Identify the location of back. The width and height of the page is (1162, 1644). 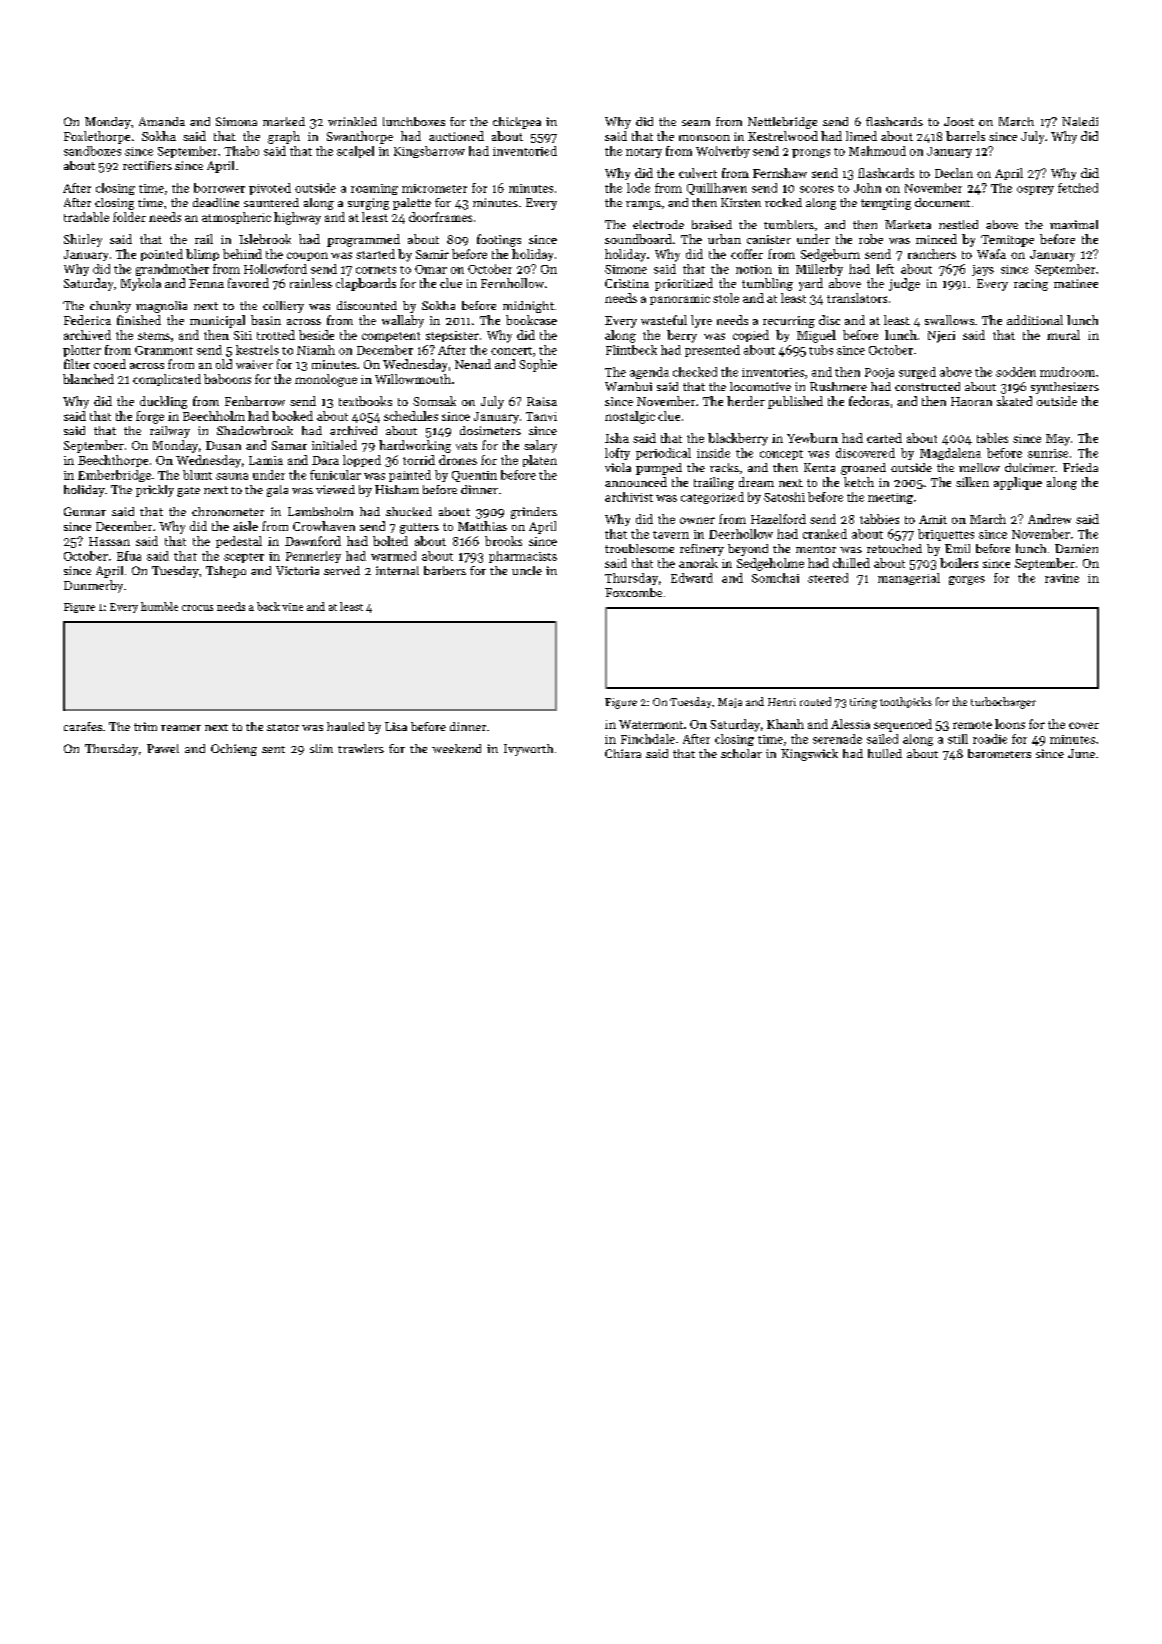
(268, 606).
